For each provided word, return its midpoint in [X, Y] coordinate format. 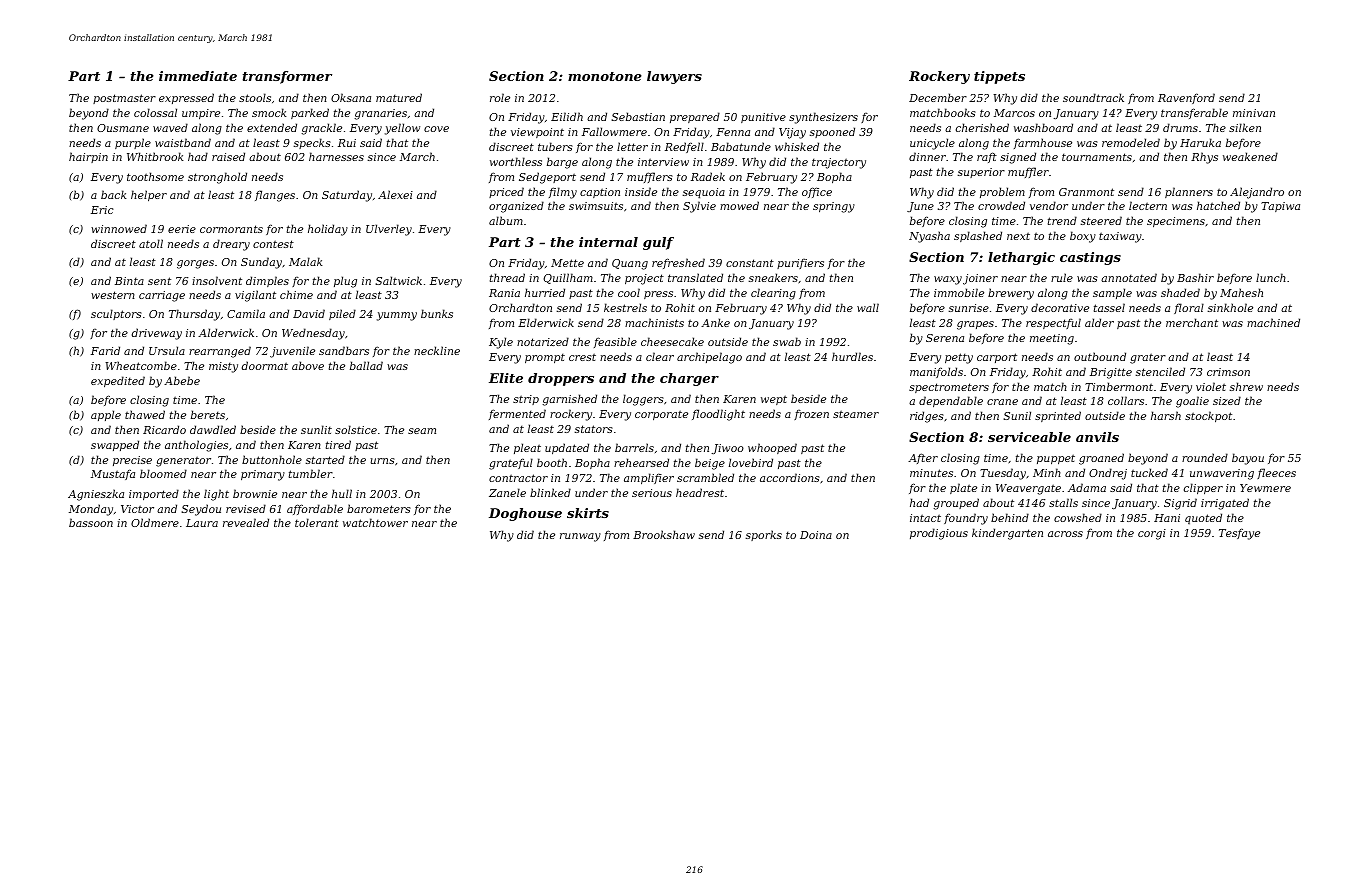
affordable [315, 509]
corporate [661, 415]
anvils [1097, 437]
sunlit [316, 429]
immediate [198, 76]
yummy [397, 316]
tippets [999, 77]
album [506, 220]
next [1018, 236]
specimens [1176, 222]
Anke [715, 322]
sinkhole [1230, 307]
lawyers [674, 77]
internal [608, 242]
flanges [275, 196]
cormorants [231, 229]
